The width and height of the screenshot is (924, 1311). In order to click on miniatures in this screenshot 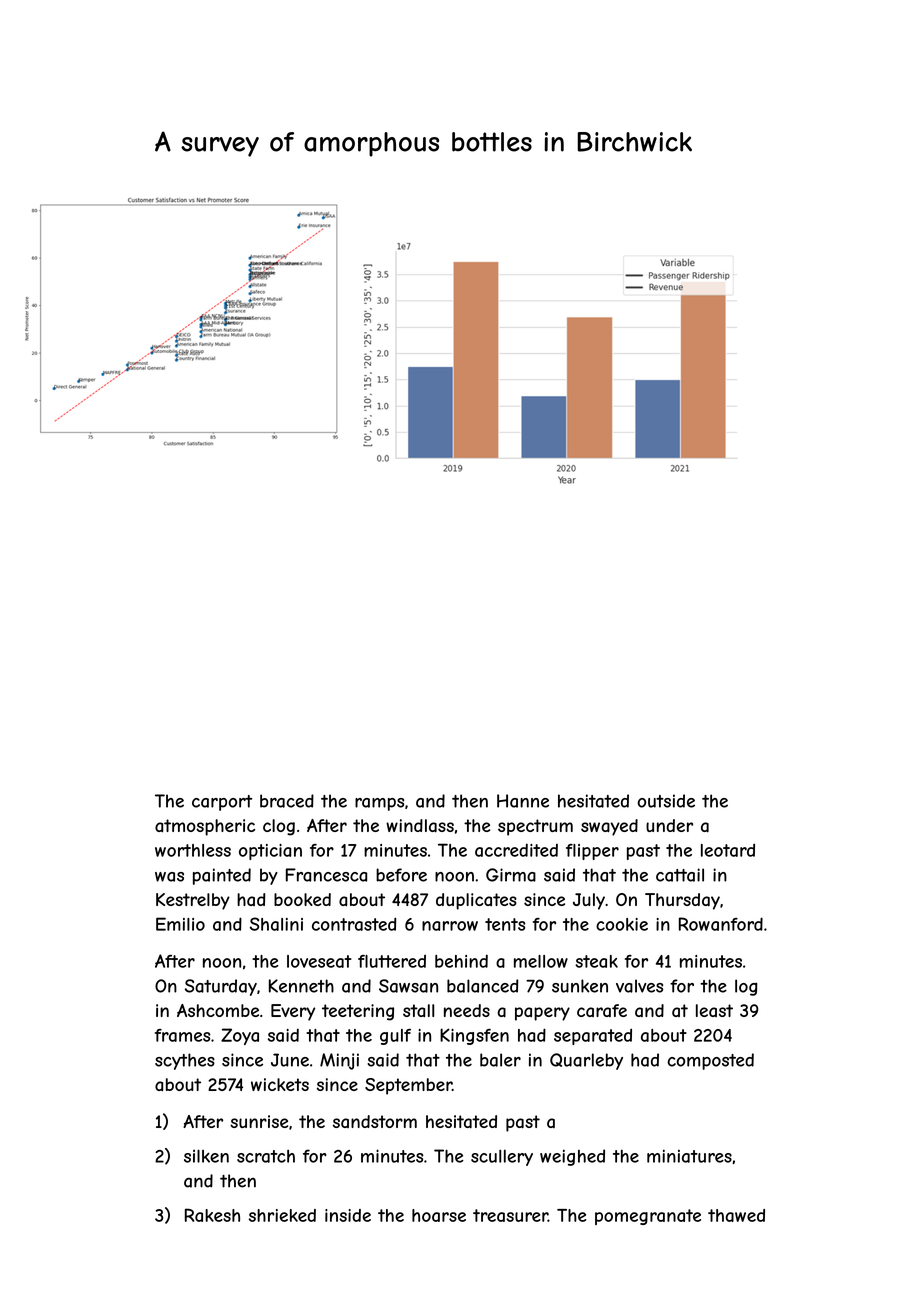, I will do `click(689, 1156)`.
